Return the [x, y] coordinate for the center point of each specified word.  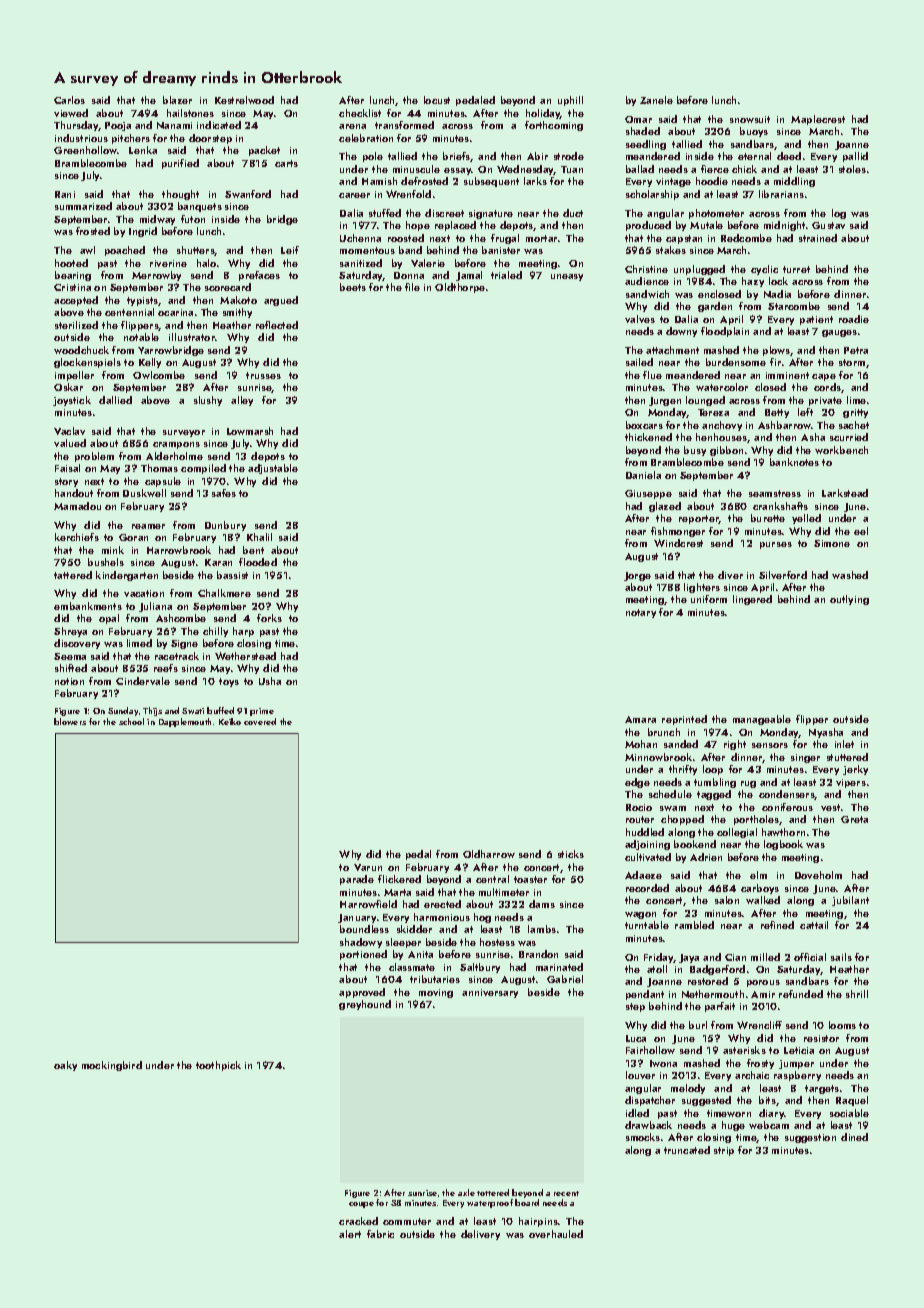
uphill [570, 101]
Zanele [656, 100]
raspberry [797, 1076]
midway [157, 220]
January [357, 918]
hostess [497, 942]
